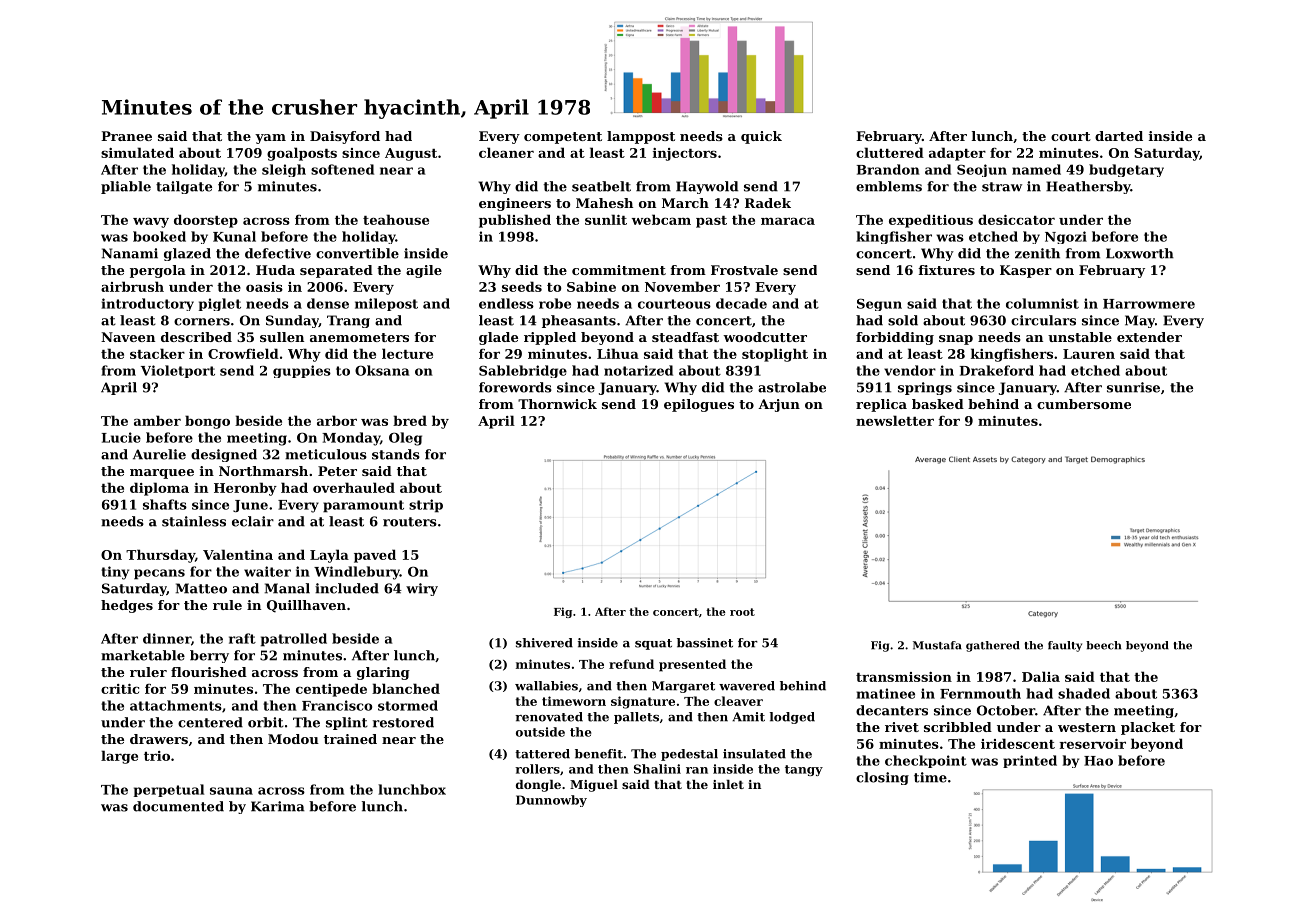 The image size is (1308, 924). What do you see at coordinates (742, 612) in the image?
I see `root` at bounding box center [742, 612].
